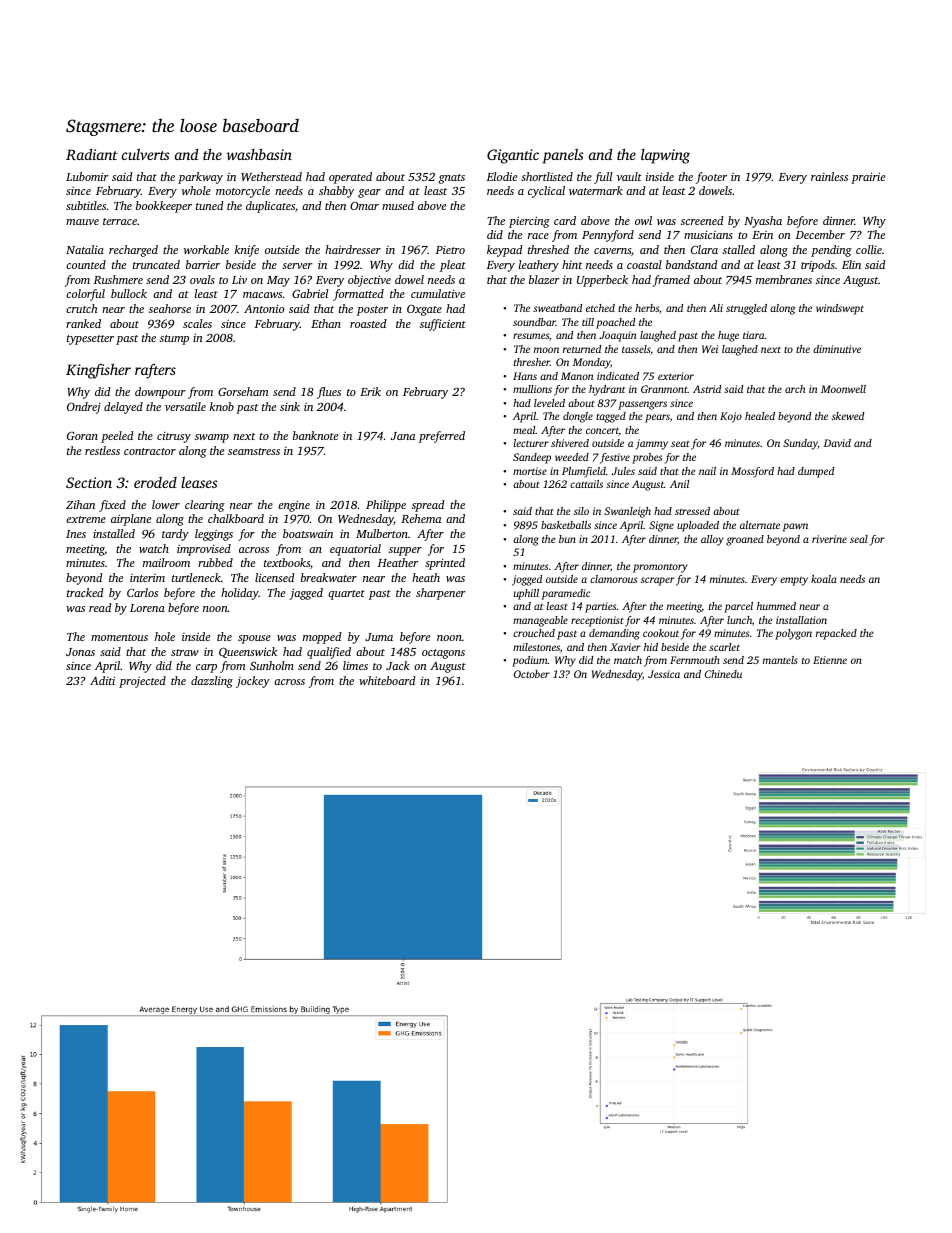 This screenshot has height=1233, width=952. I want to click on piercing, so click(529, 222).
